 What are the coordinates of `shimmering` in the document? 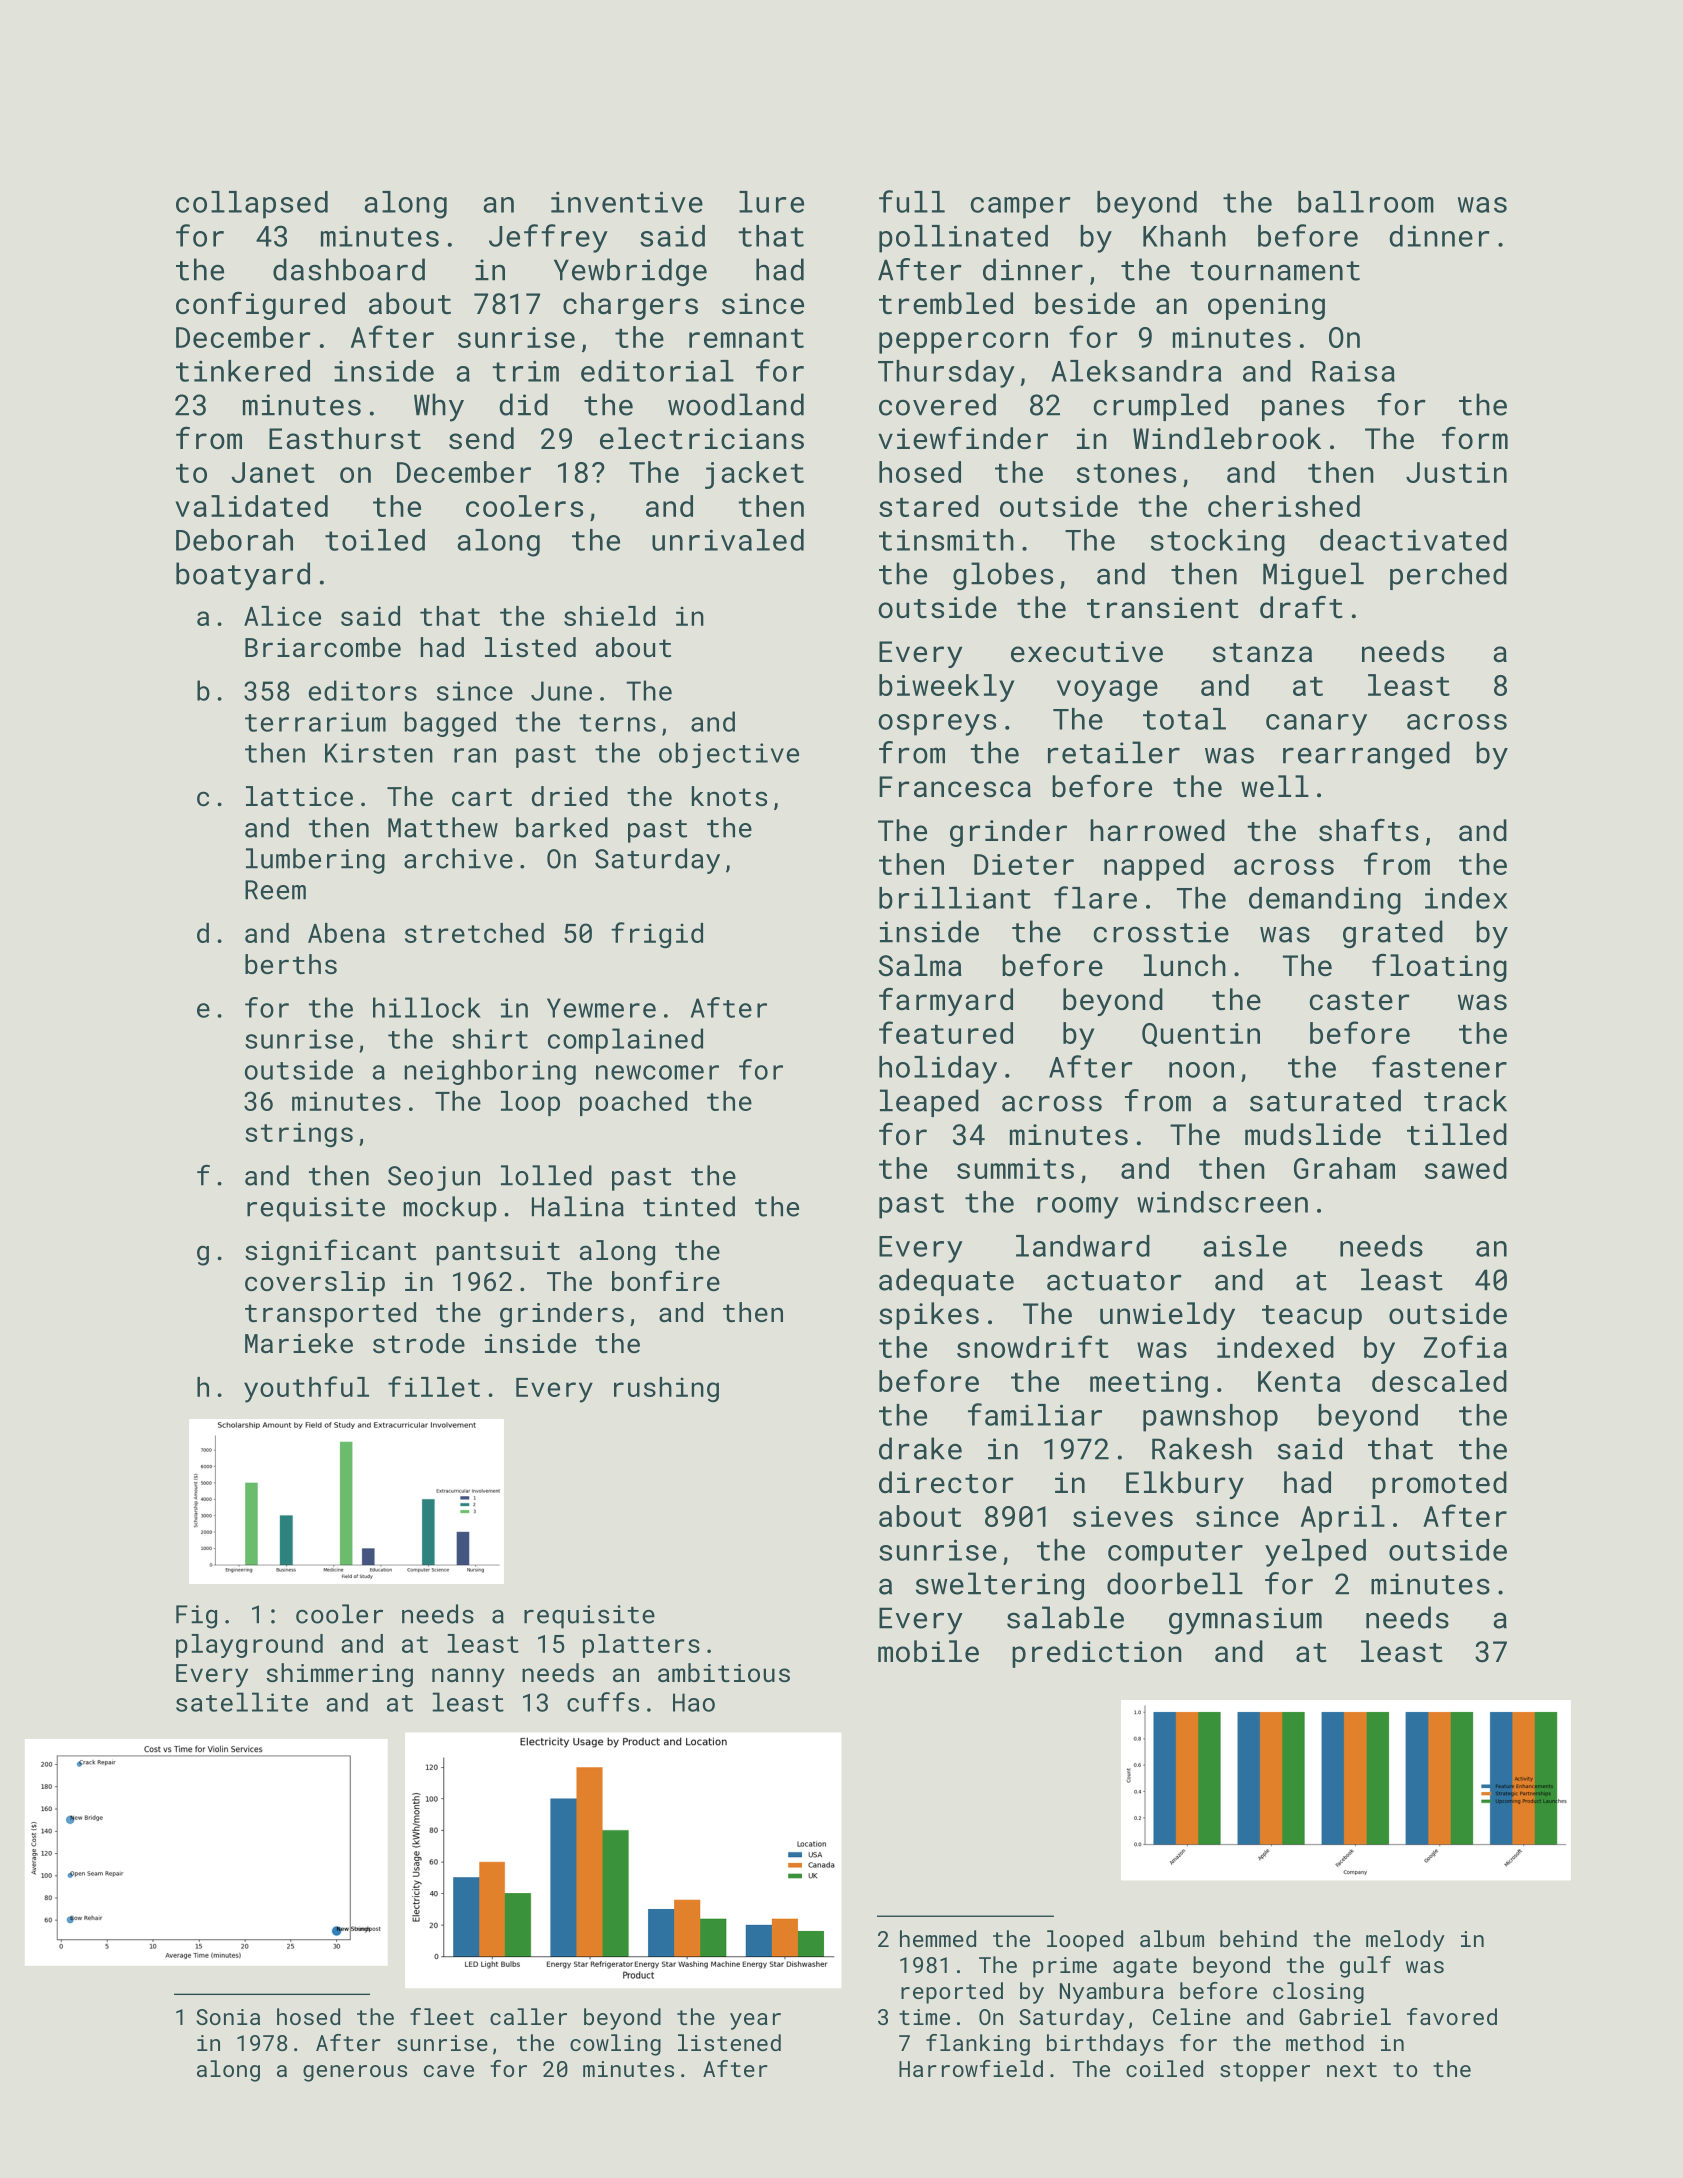 It's located at (339, 1675).
